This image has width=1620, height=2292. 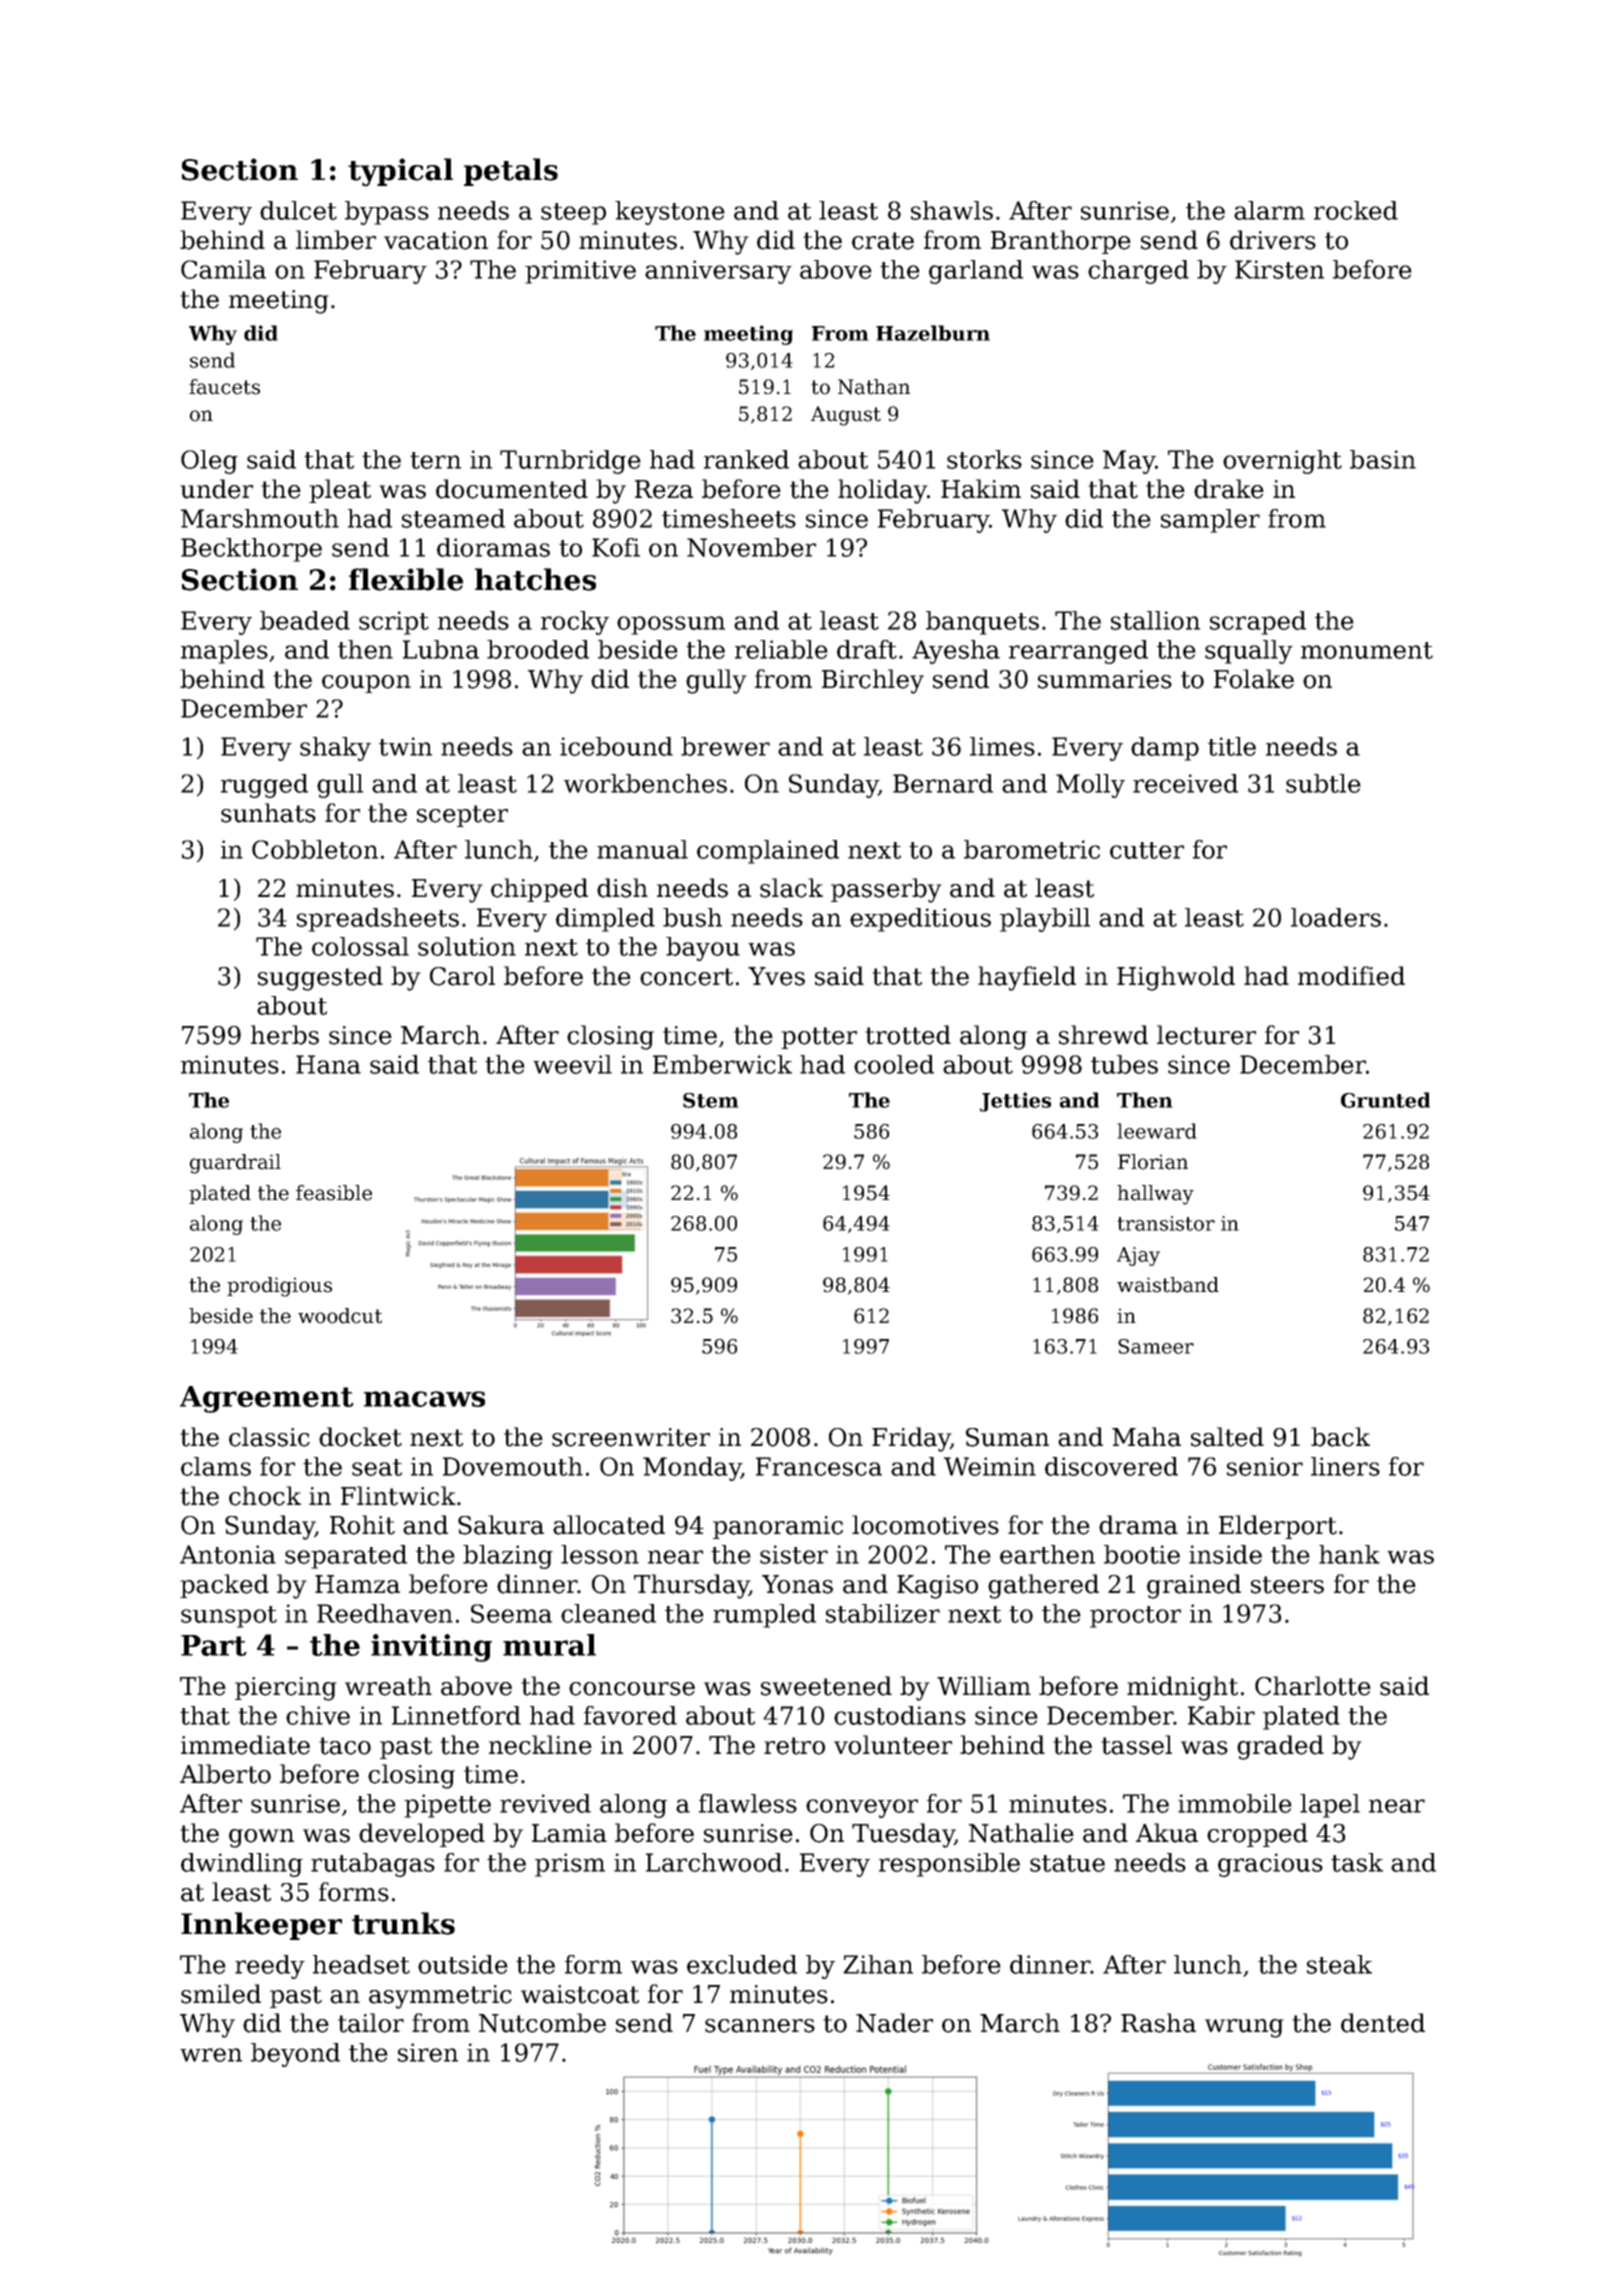 I want to click on dulcet, so click(x=298, y=210).
